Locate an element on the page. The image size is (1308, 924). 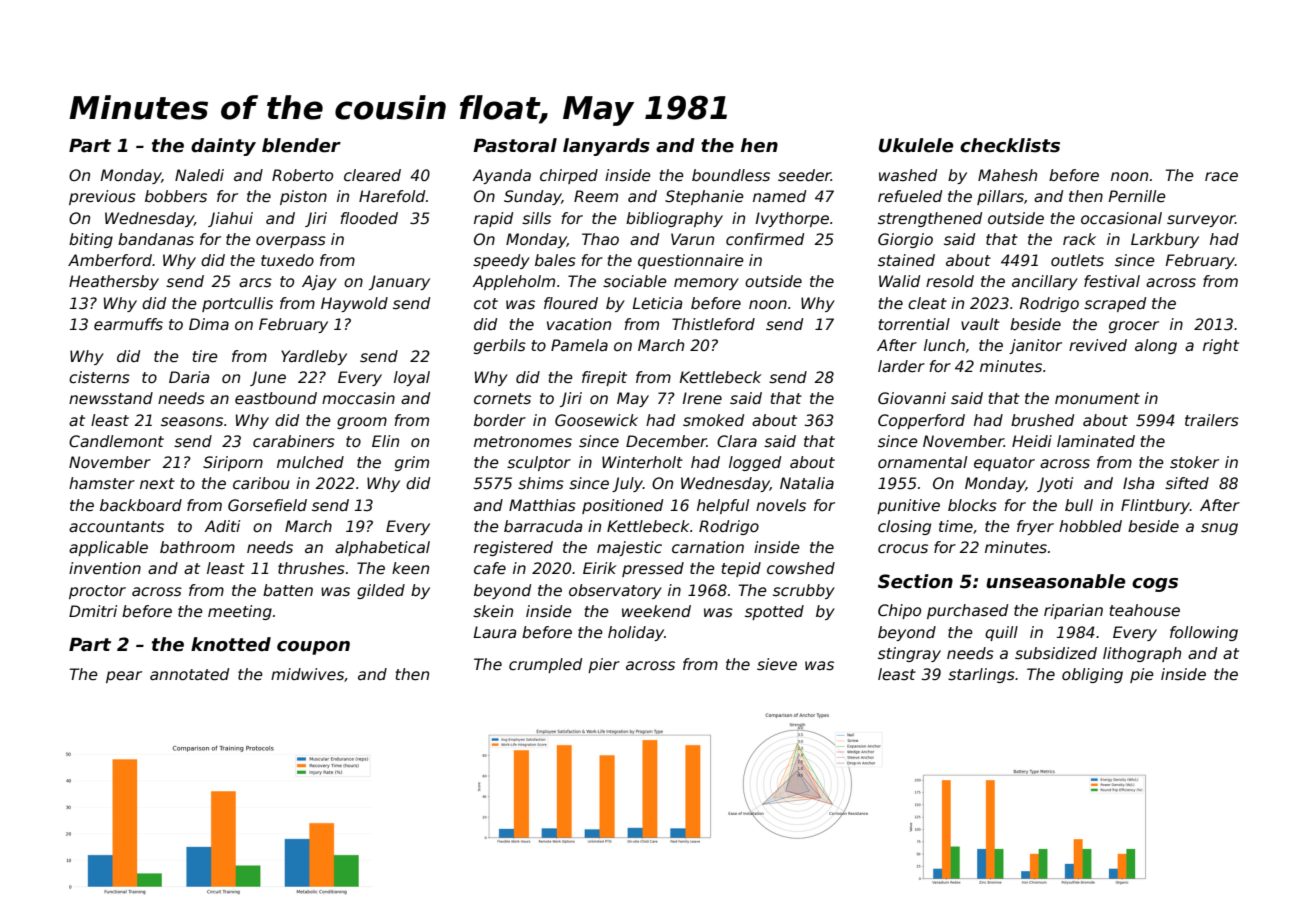
pillars is located at coordinates (1000, 197).
